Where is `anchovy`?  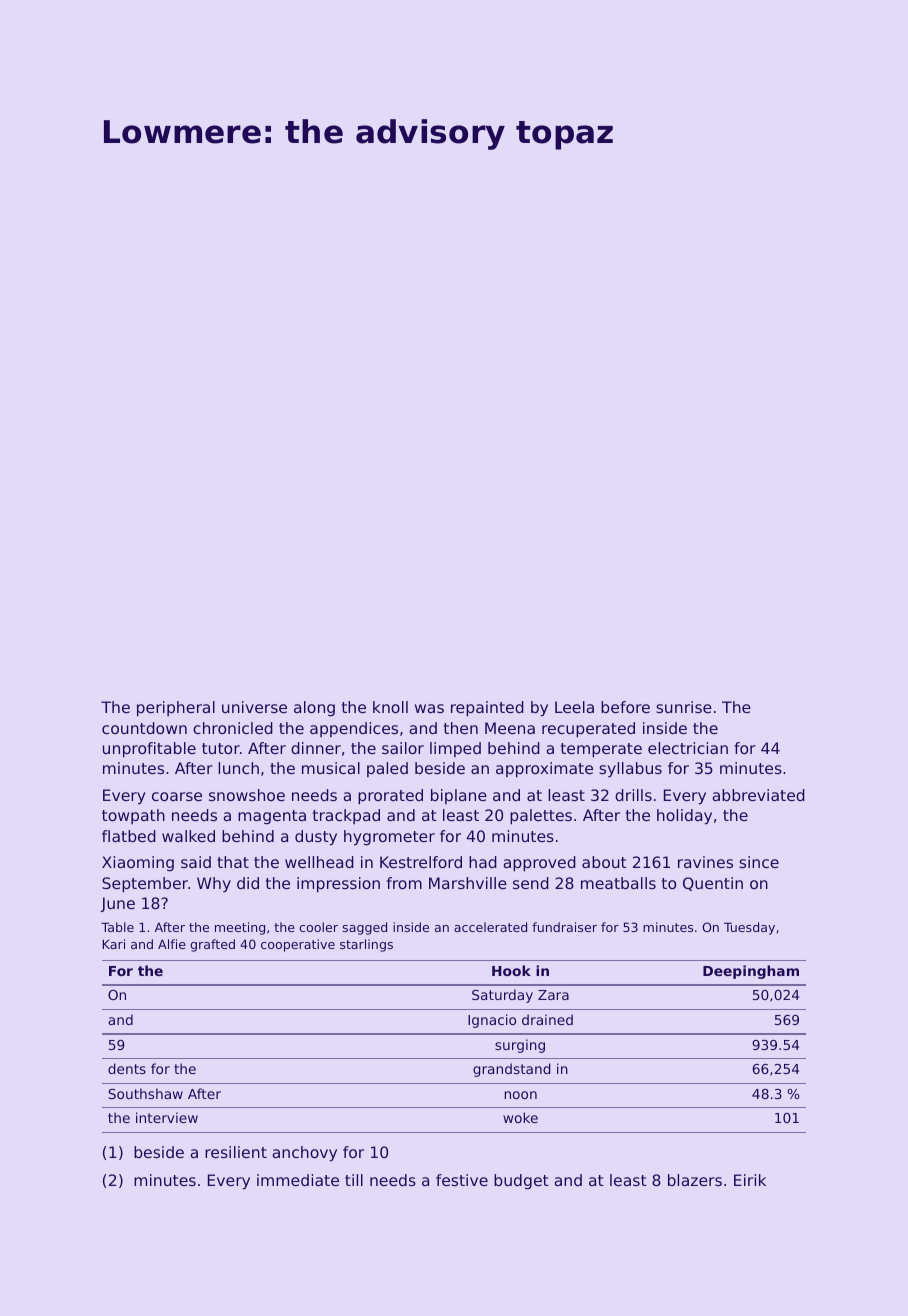 anchovy is located at coordinates (304, 1154).
